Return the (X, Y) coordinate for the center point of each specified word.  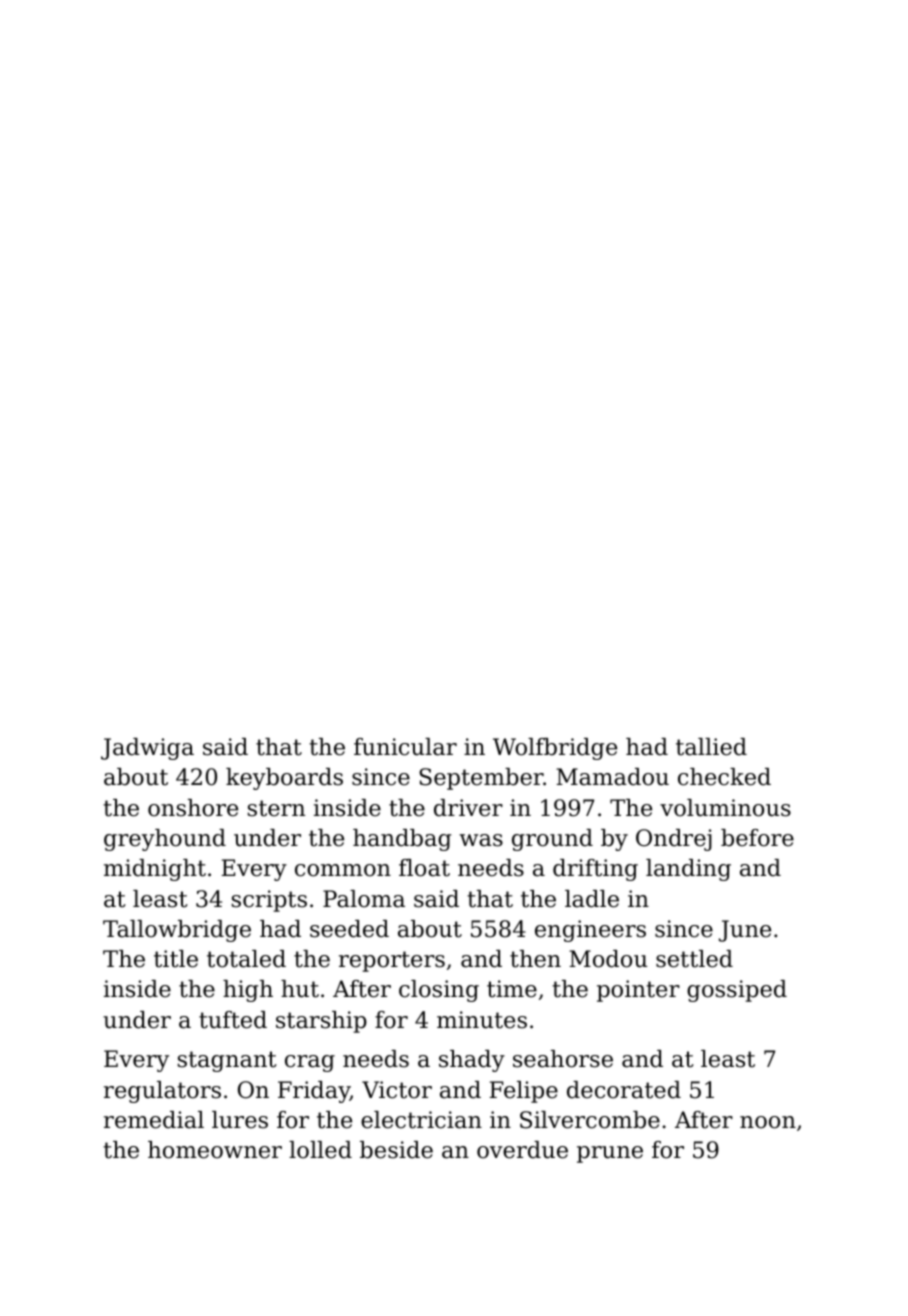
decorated (624, 1090)
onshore (193, 808)
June (745, 931)
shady (472, 1061)
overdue (522, 1150)
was (481, 840)
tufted (233, 1020)
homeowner (215, 1150)
